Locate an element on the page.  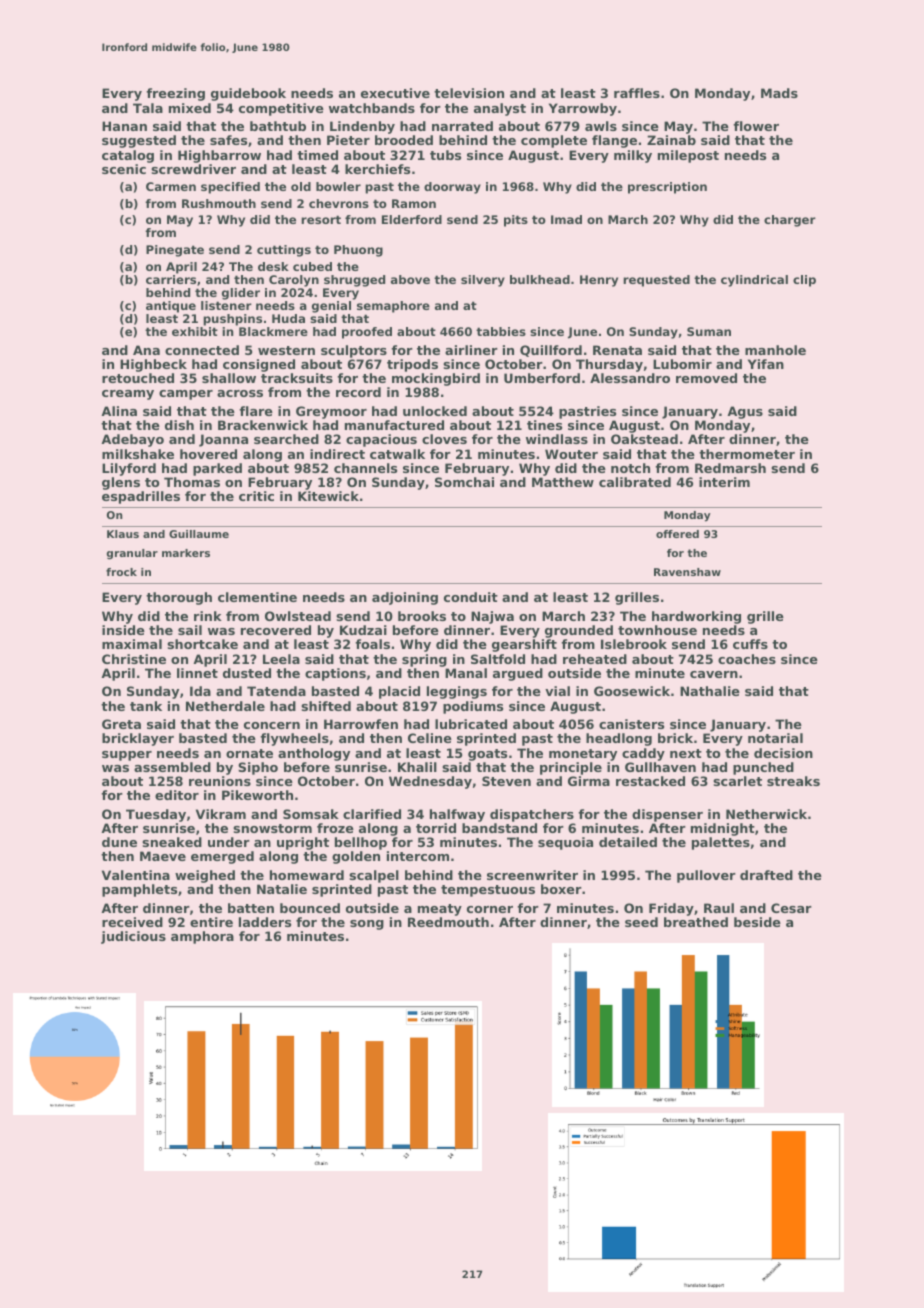
cylindrical is located at coordinates (754, 281).
